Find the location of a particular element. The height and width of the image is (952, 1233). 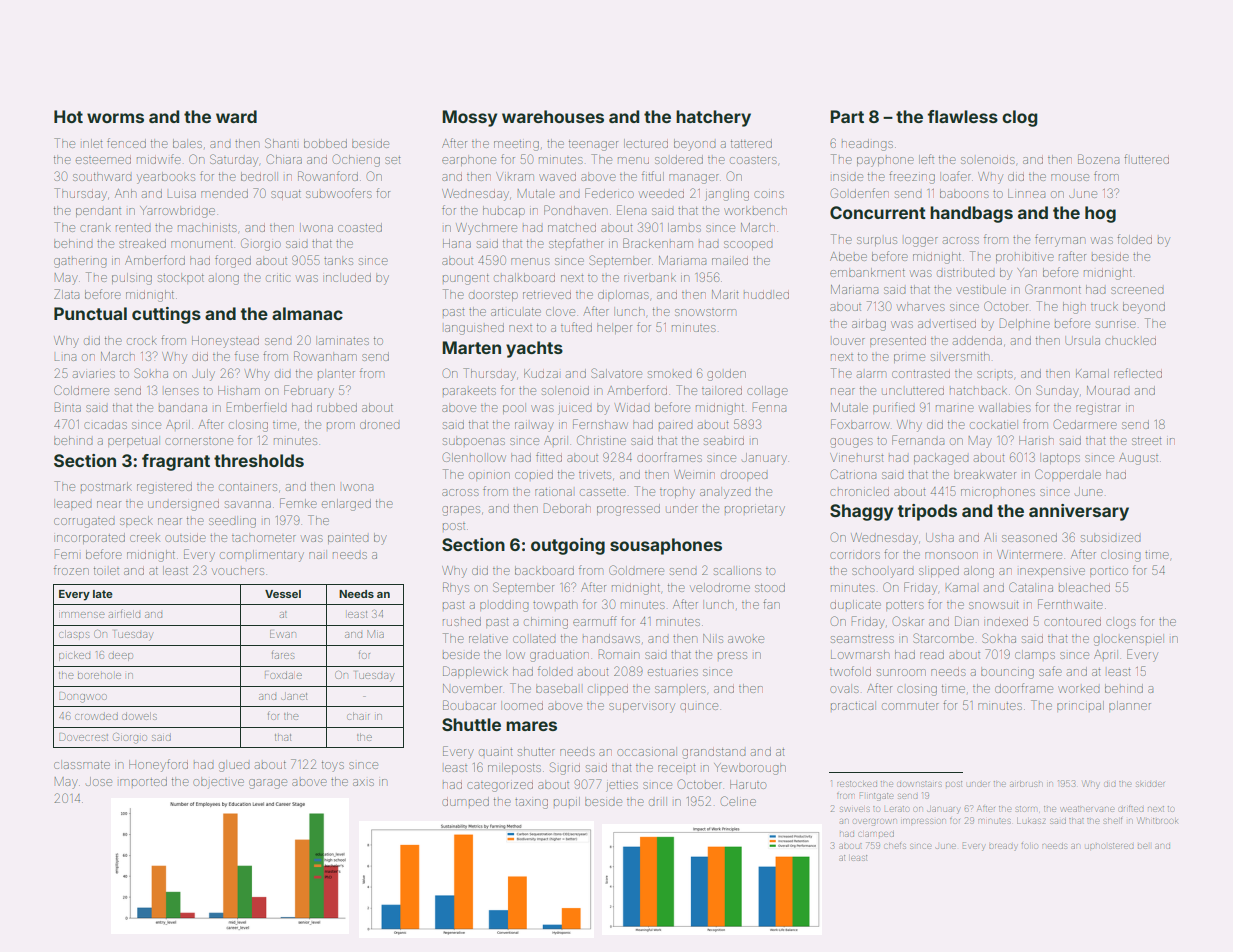

hog is located at coordinates (1100, 214).
